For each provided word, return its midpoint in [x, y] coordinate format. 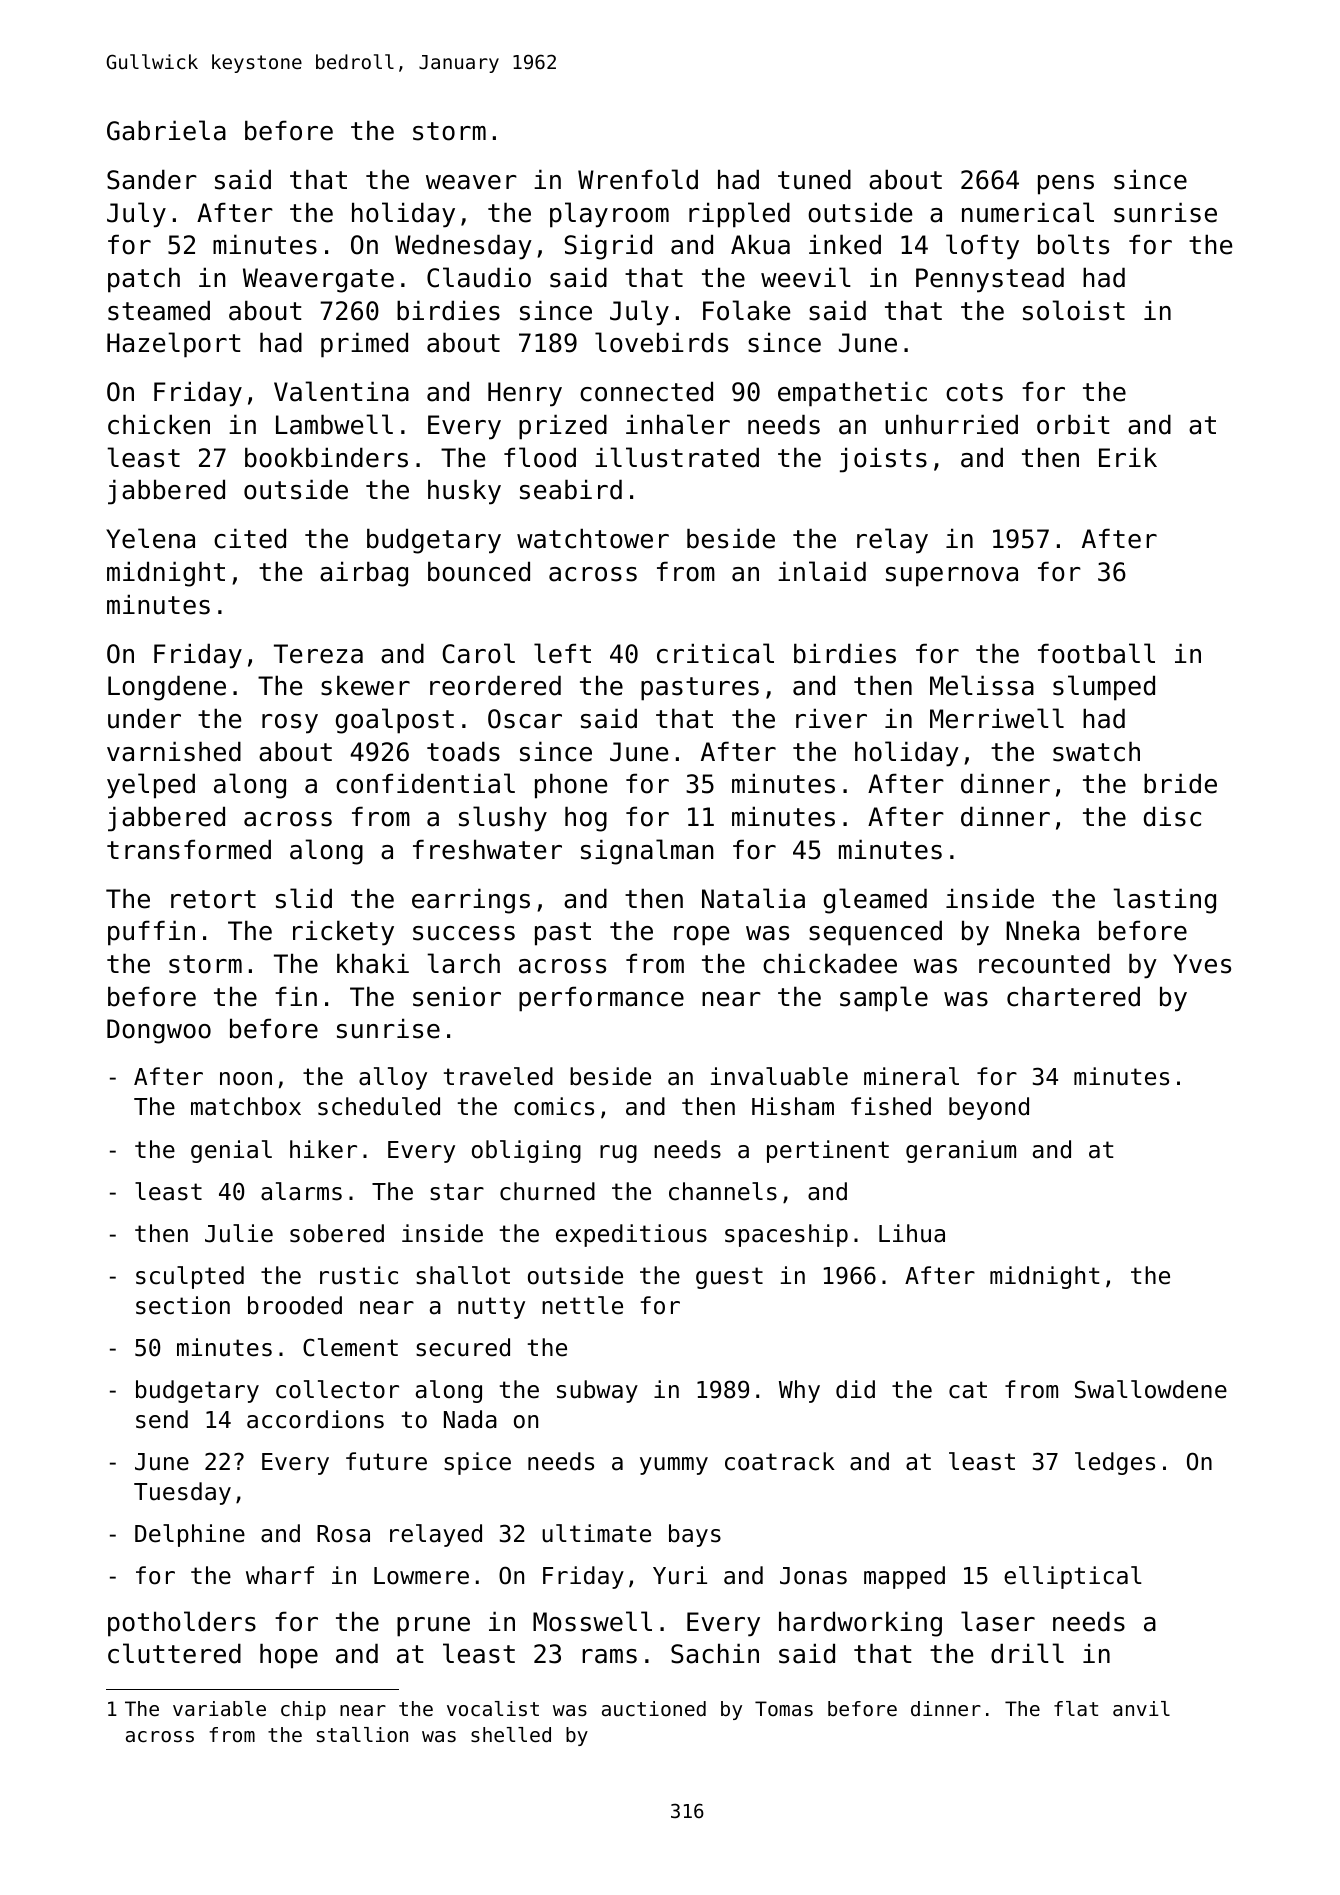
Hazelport [174, 345]
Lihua [912, 1233]
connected [646, 391]
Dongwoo [159, 1031]
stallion [362, 1735]
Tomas [784, 1709]
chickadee [830, 963]
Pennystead [990, 280]
